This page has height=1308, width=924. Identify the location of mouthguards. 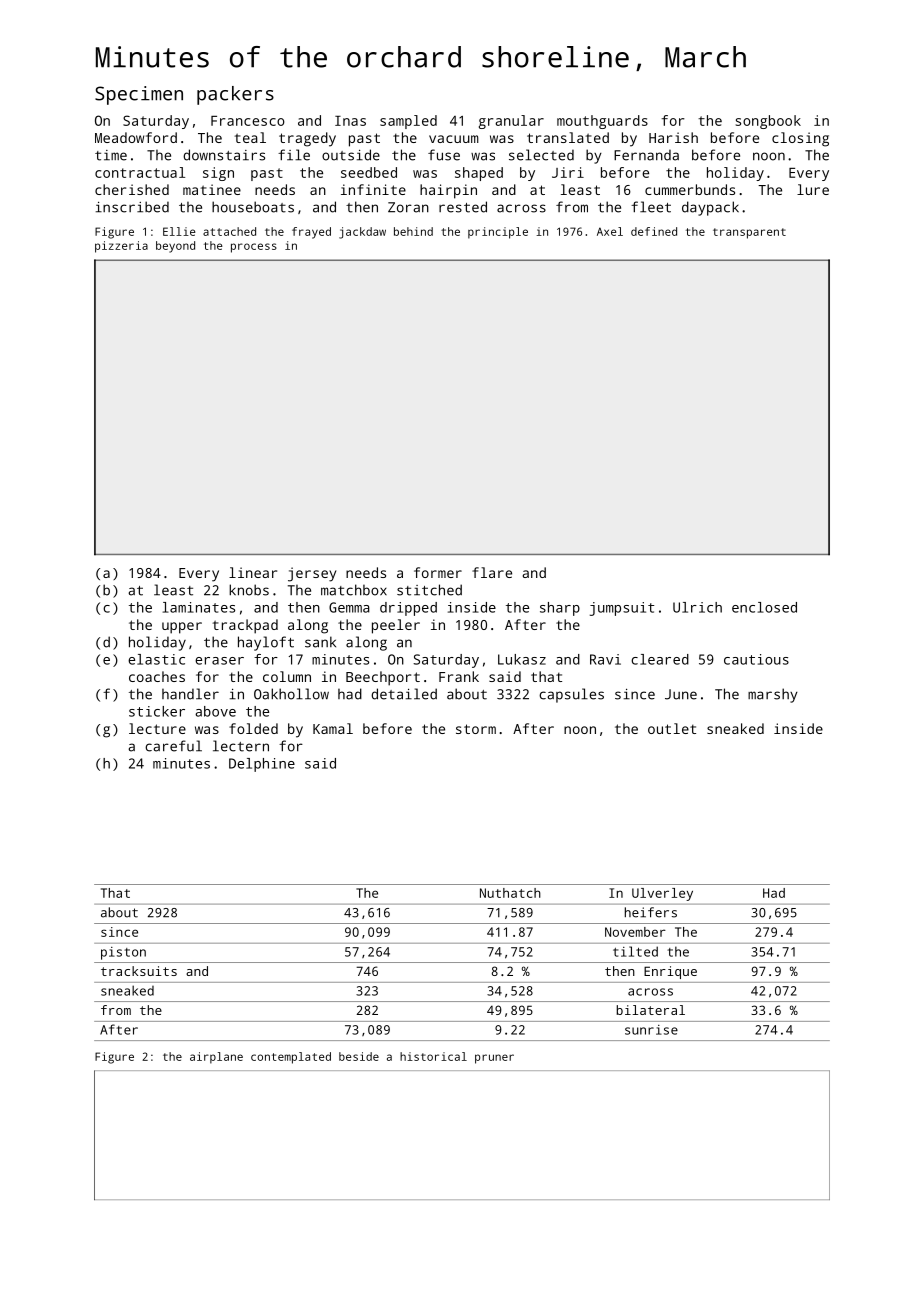
(602, 122).
